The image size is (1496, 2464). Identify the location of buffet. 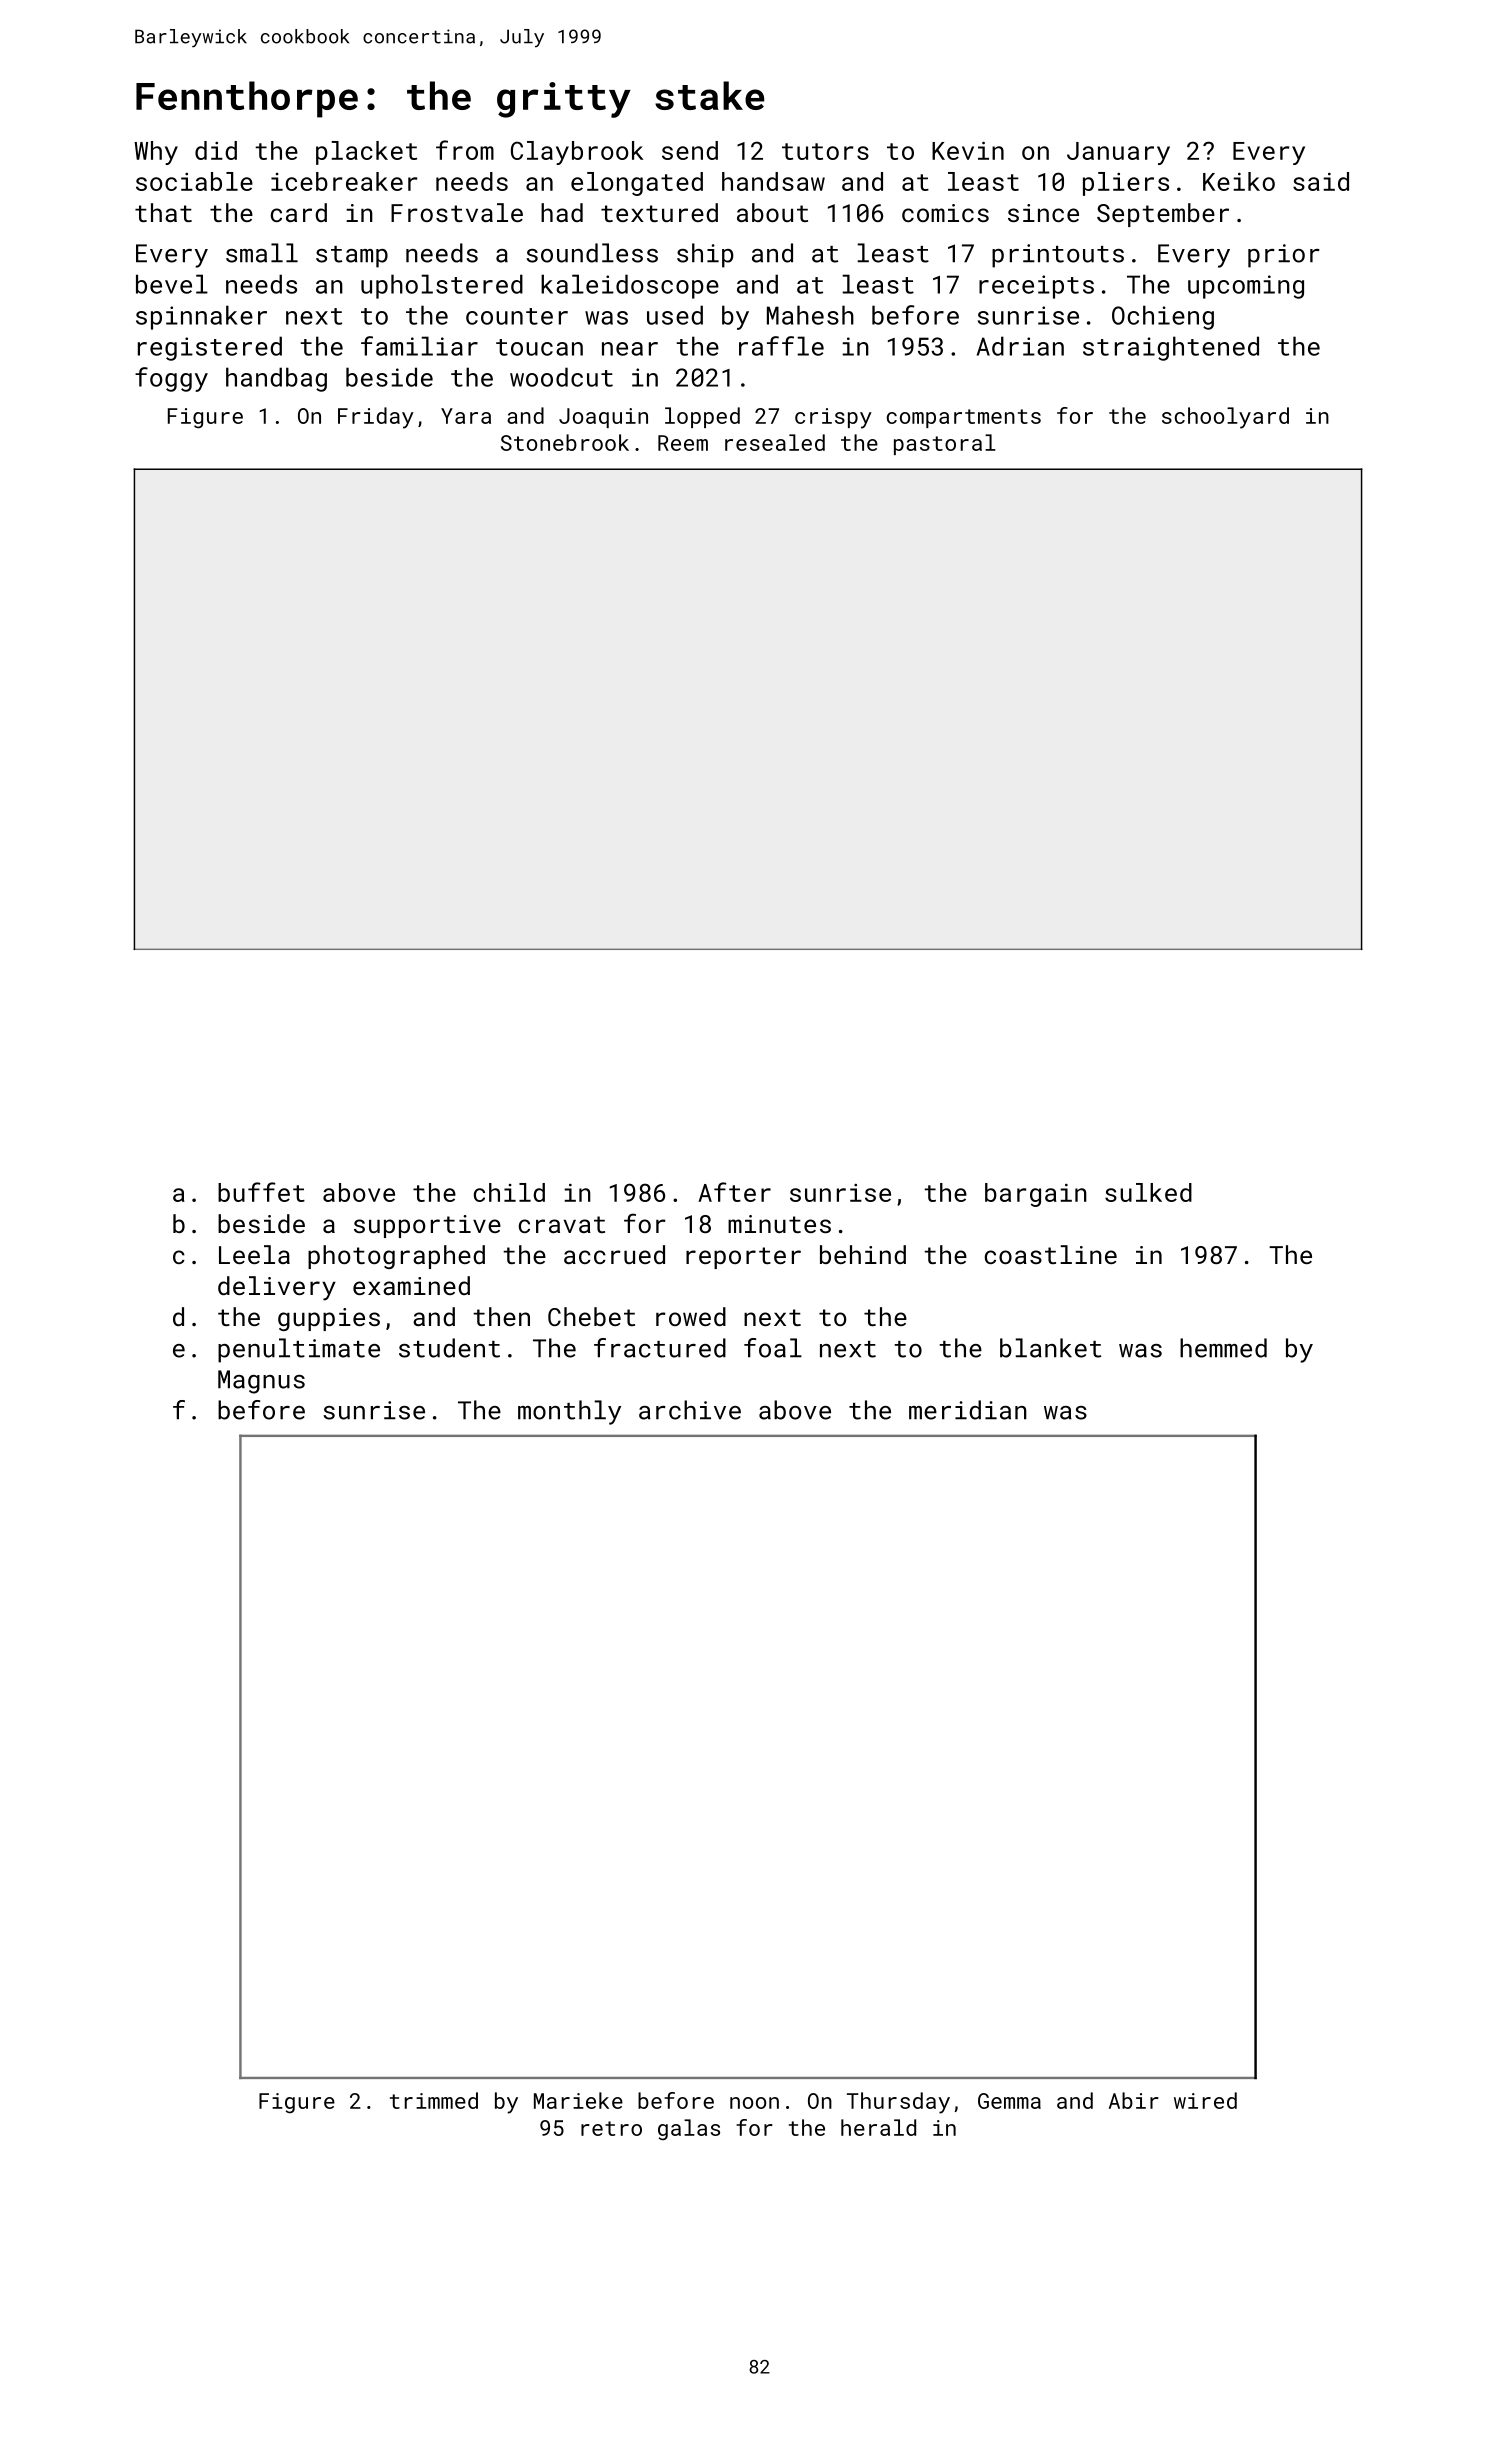
(261, 1192).
